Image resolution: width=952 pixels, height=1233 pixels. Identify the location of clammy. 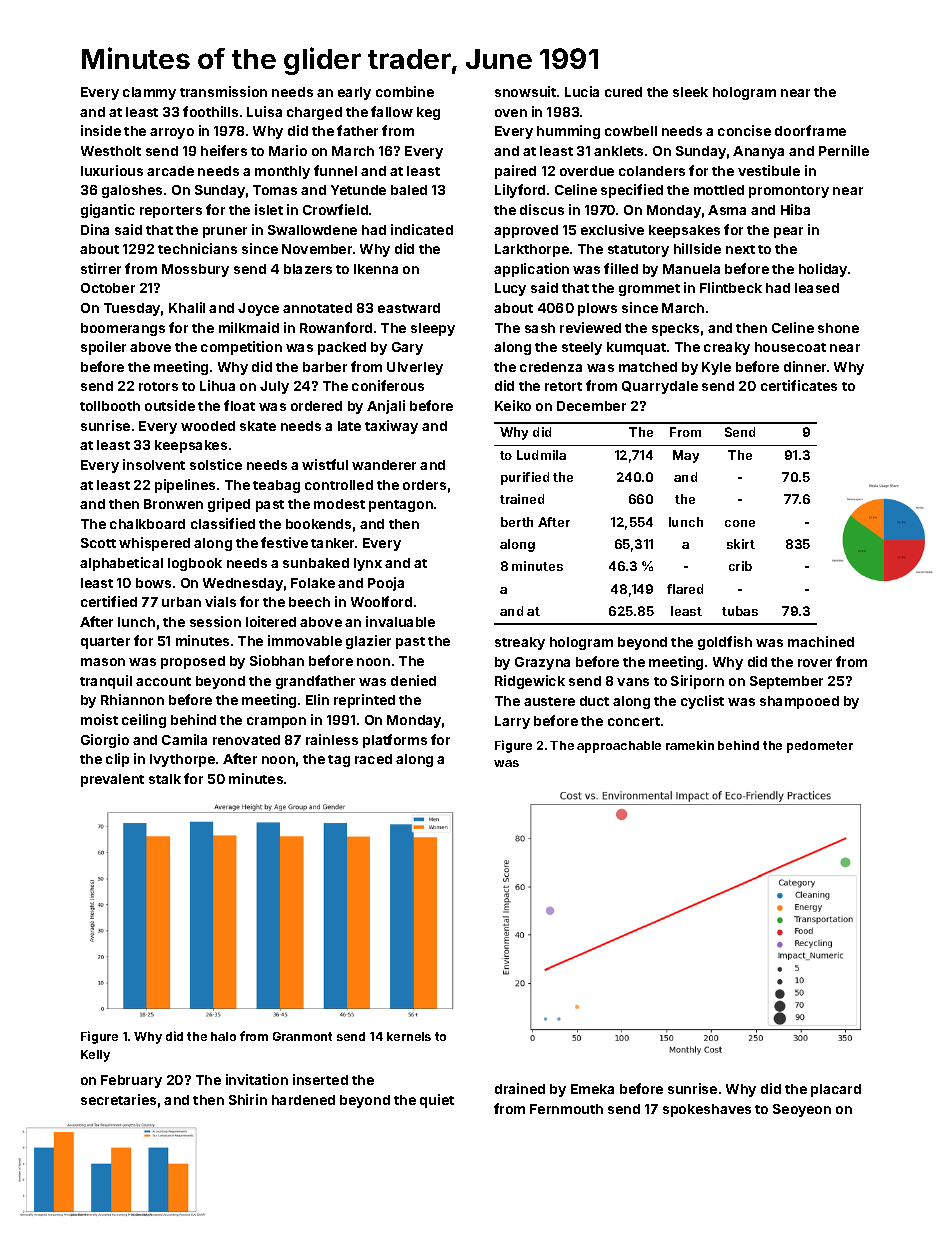
(149, 93).
